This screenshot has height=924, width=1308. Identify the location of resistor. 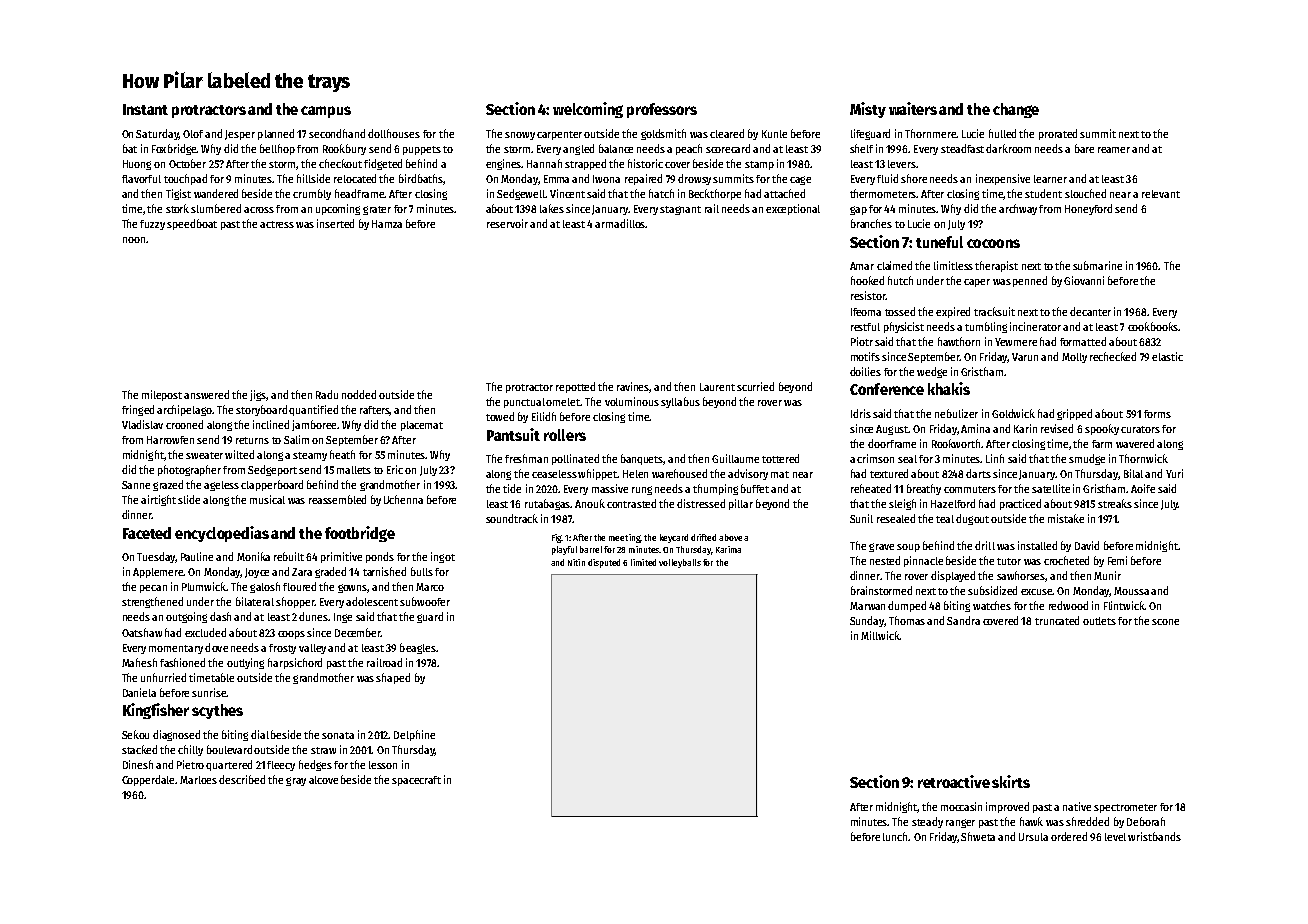
(868, 295).
